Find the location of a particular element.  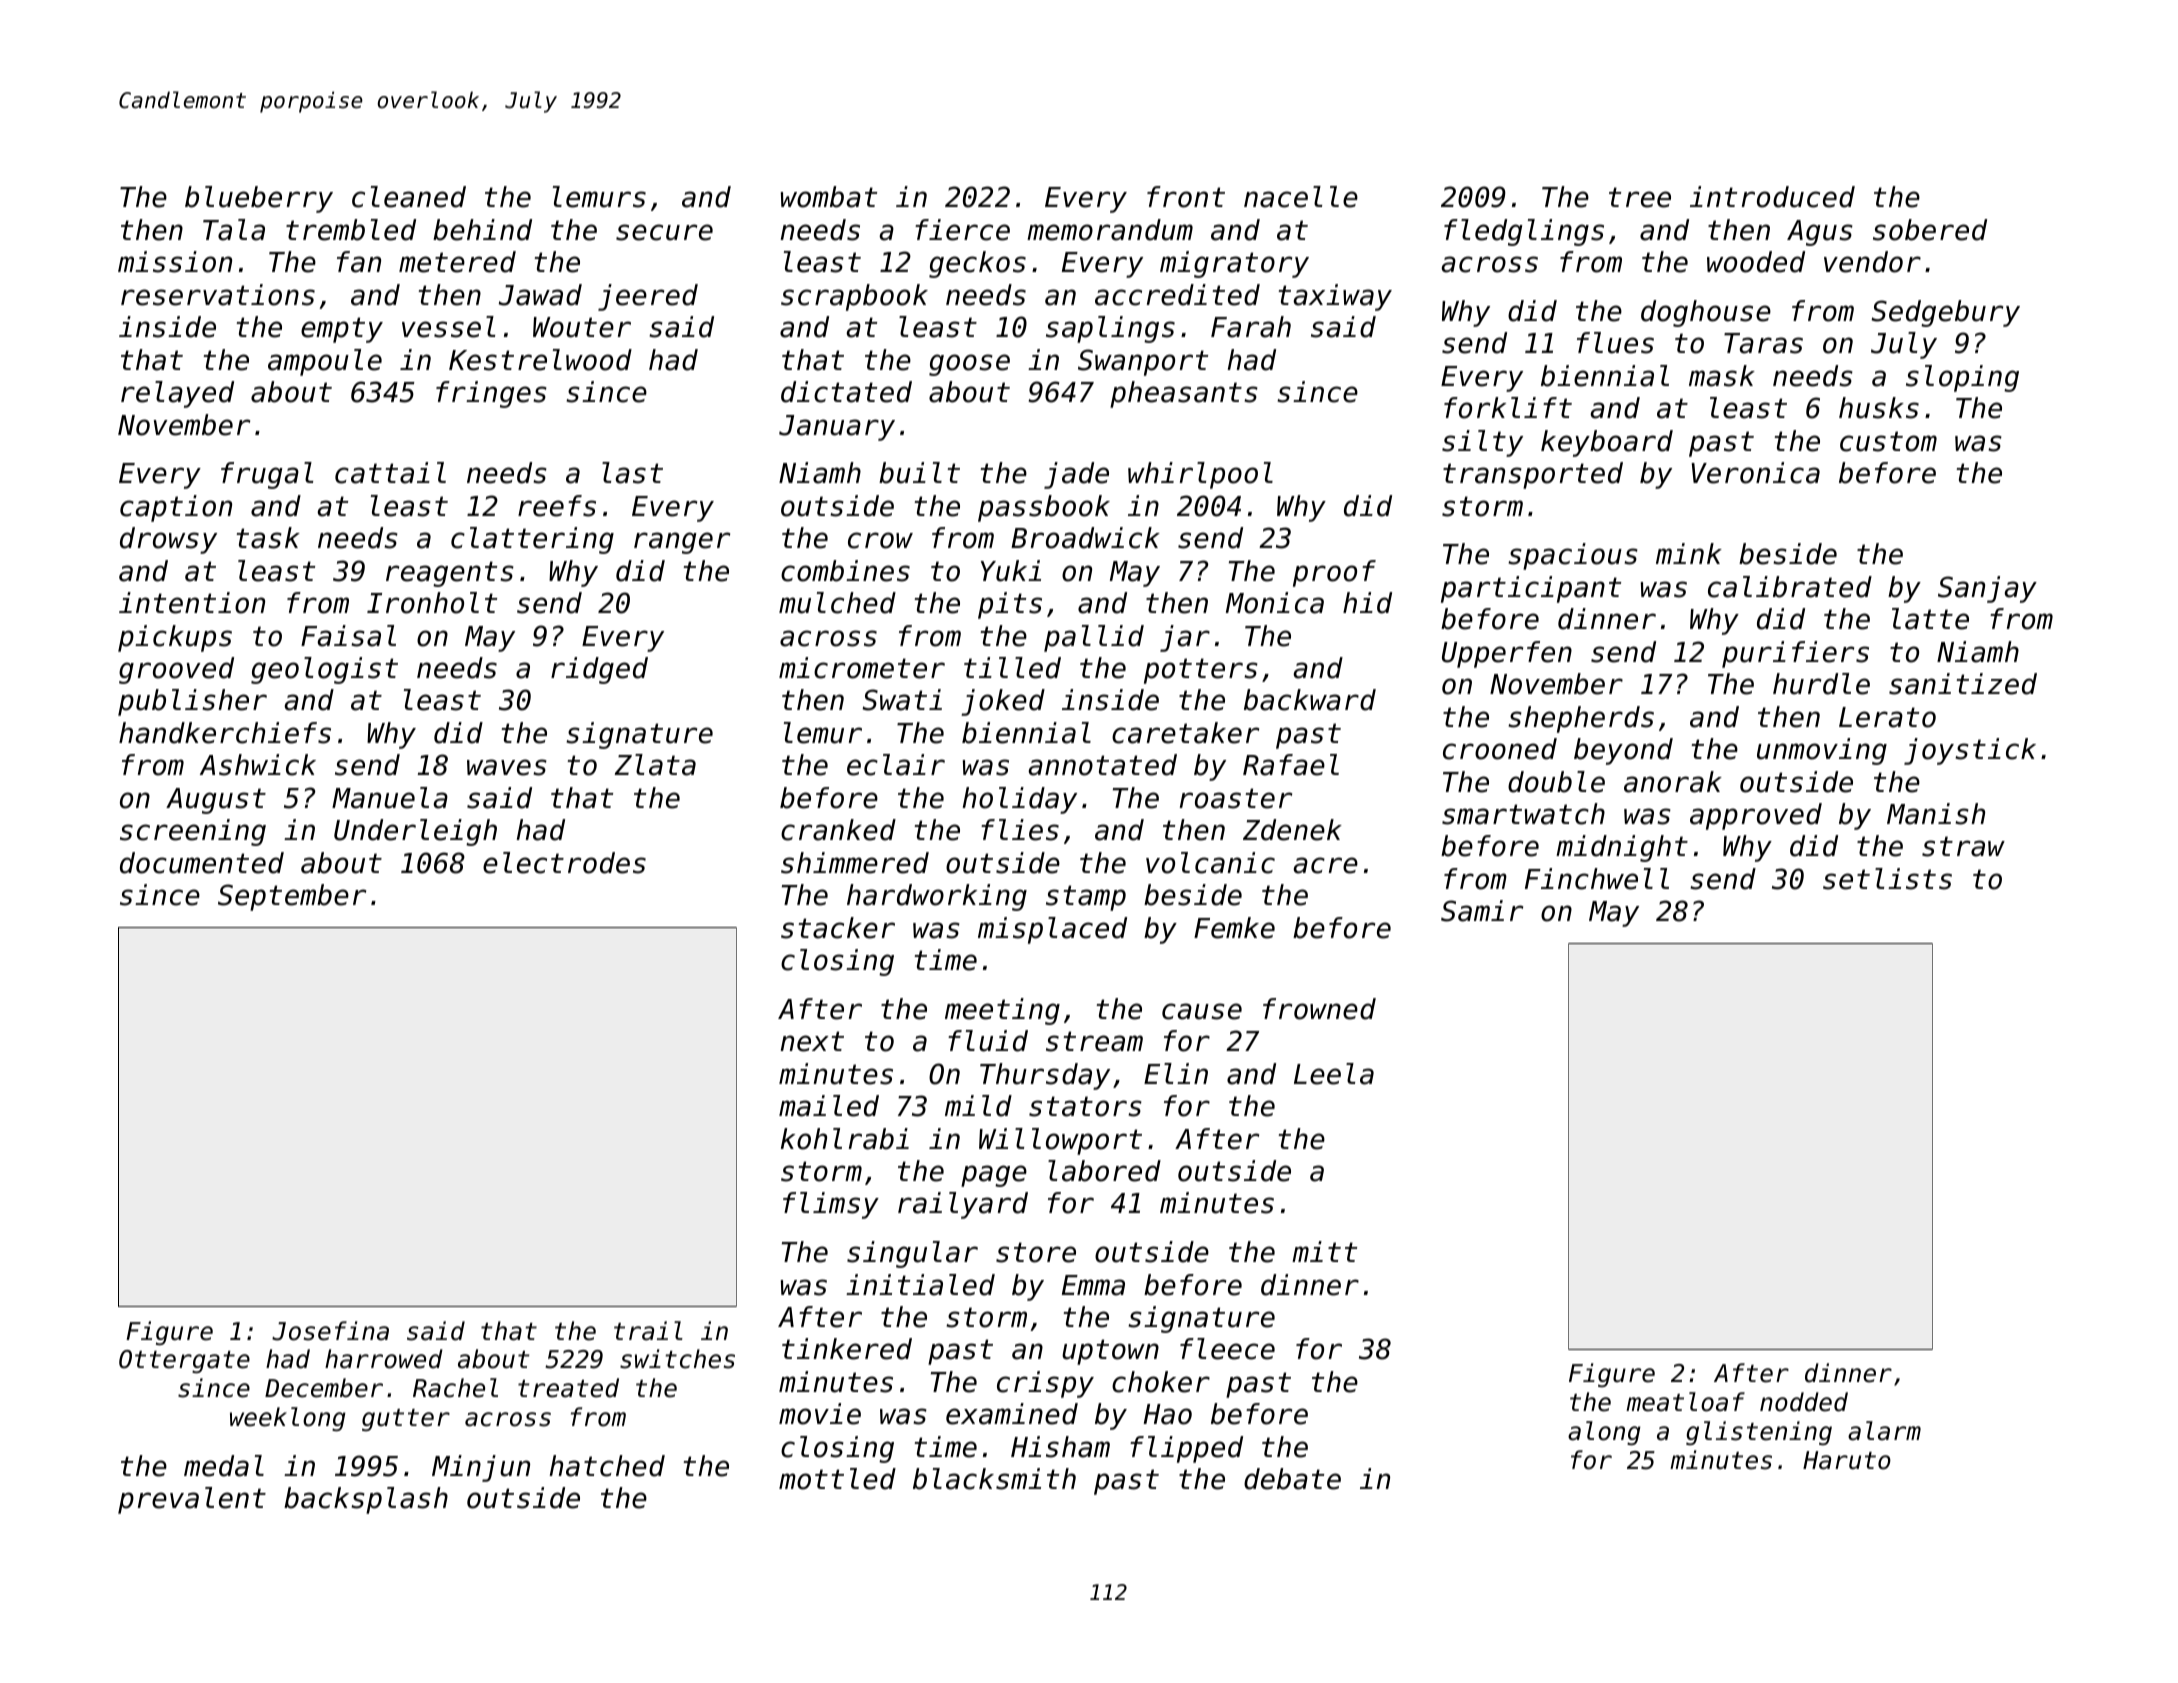

tree is located at coordinates (1640, 197).
